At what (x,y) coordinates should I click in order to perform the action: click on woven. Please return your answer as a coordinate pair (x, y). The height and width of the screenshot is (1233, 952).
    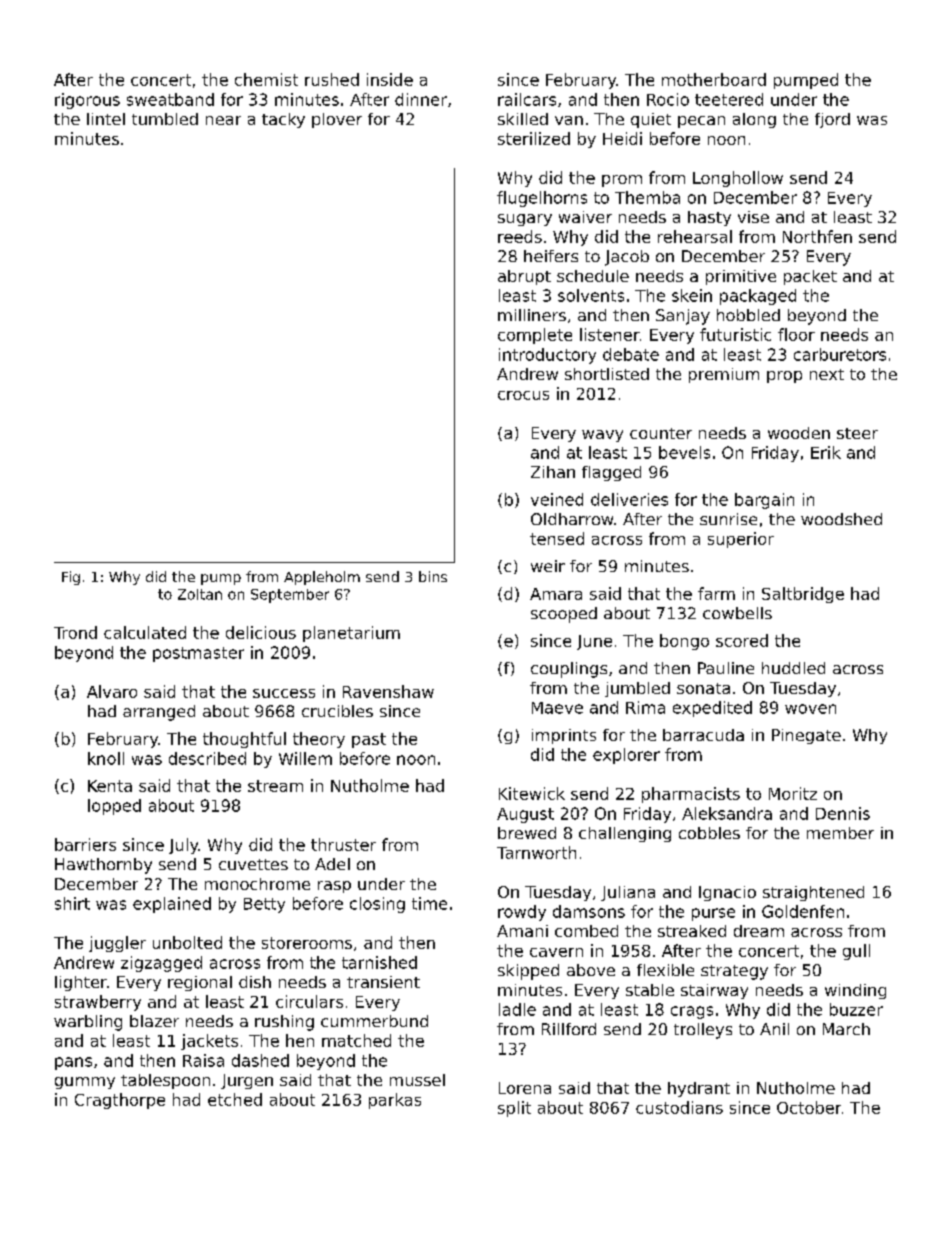
    Looking at the image, I should click on (810, 709).
